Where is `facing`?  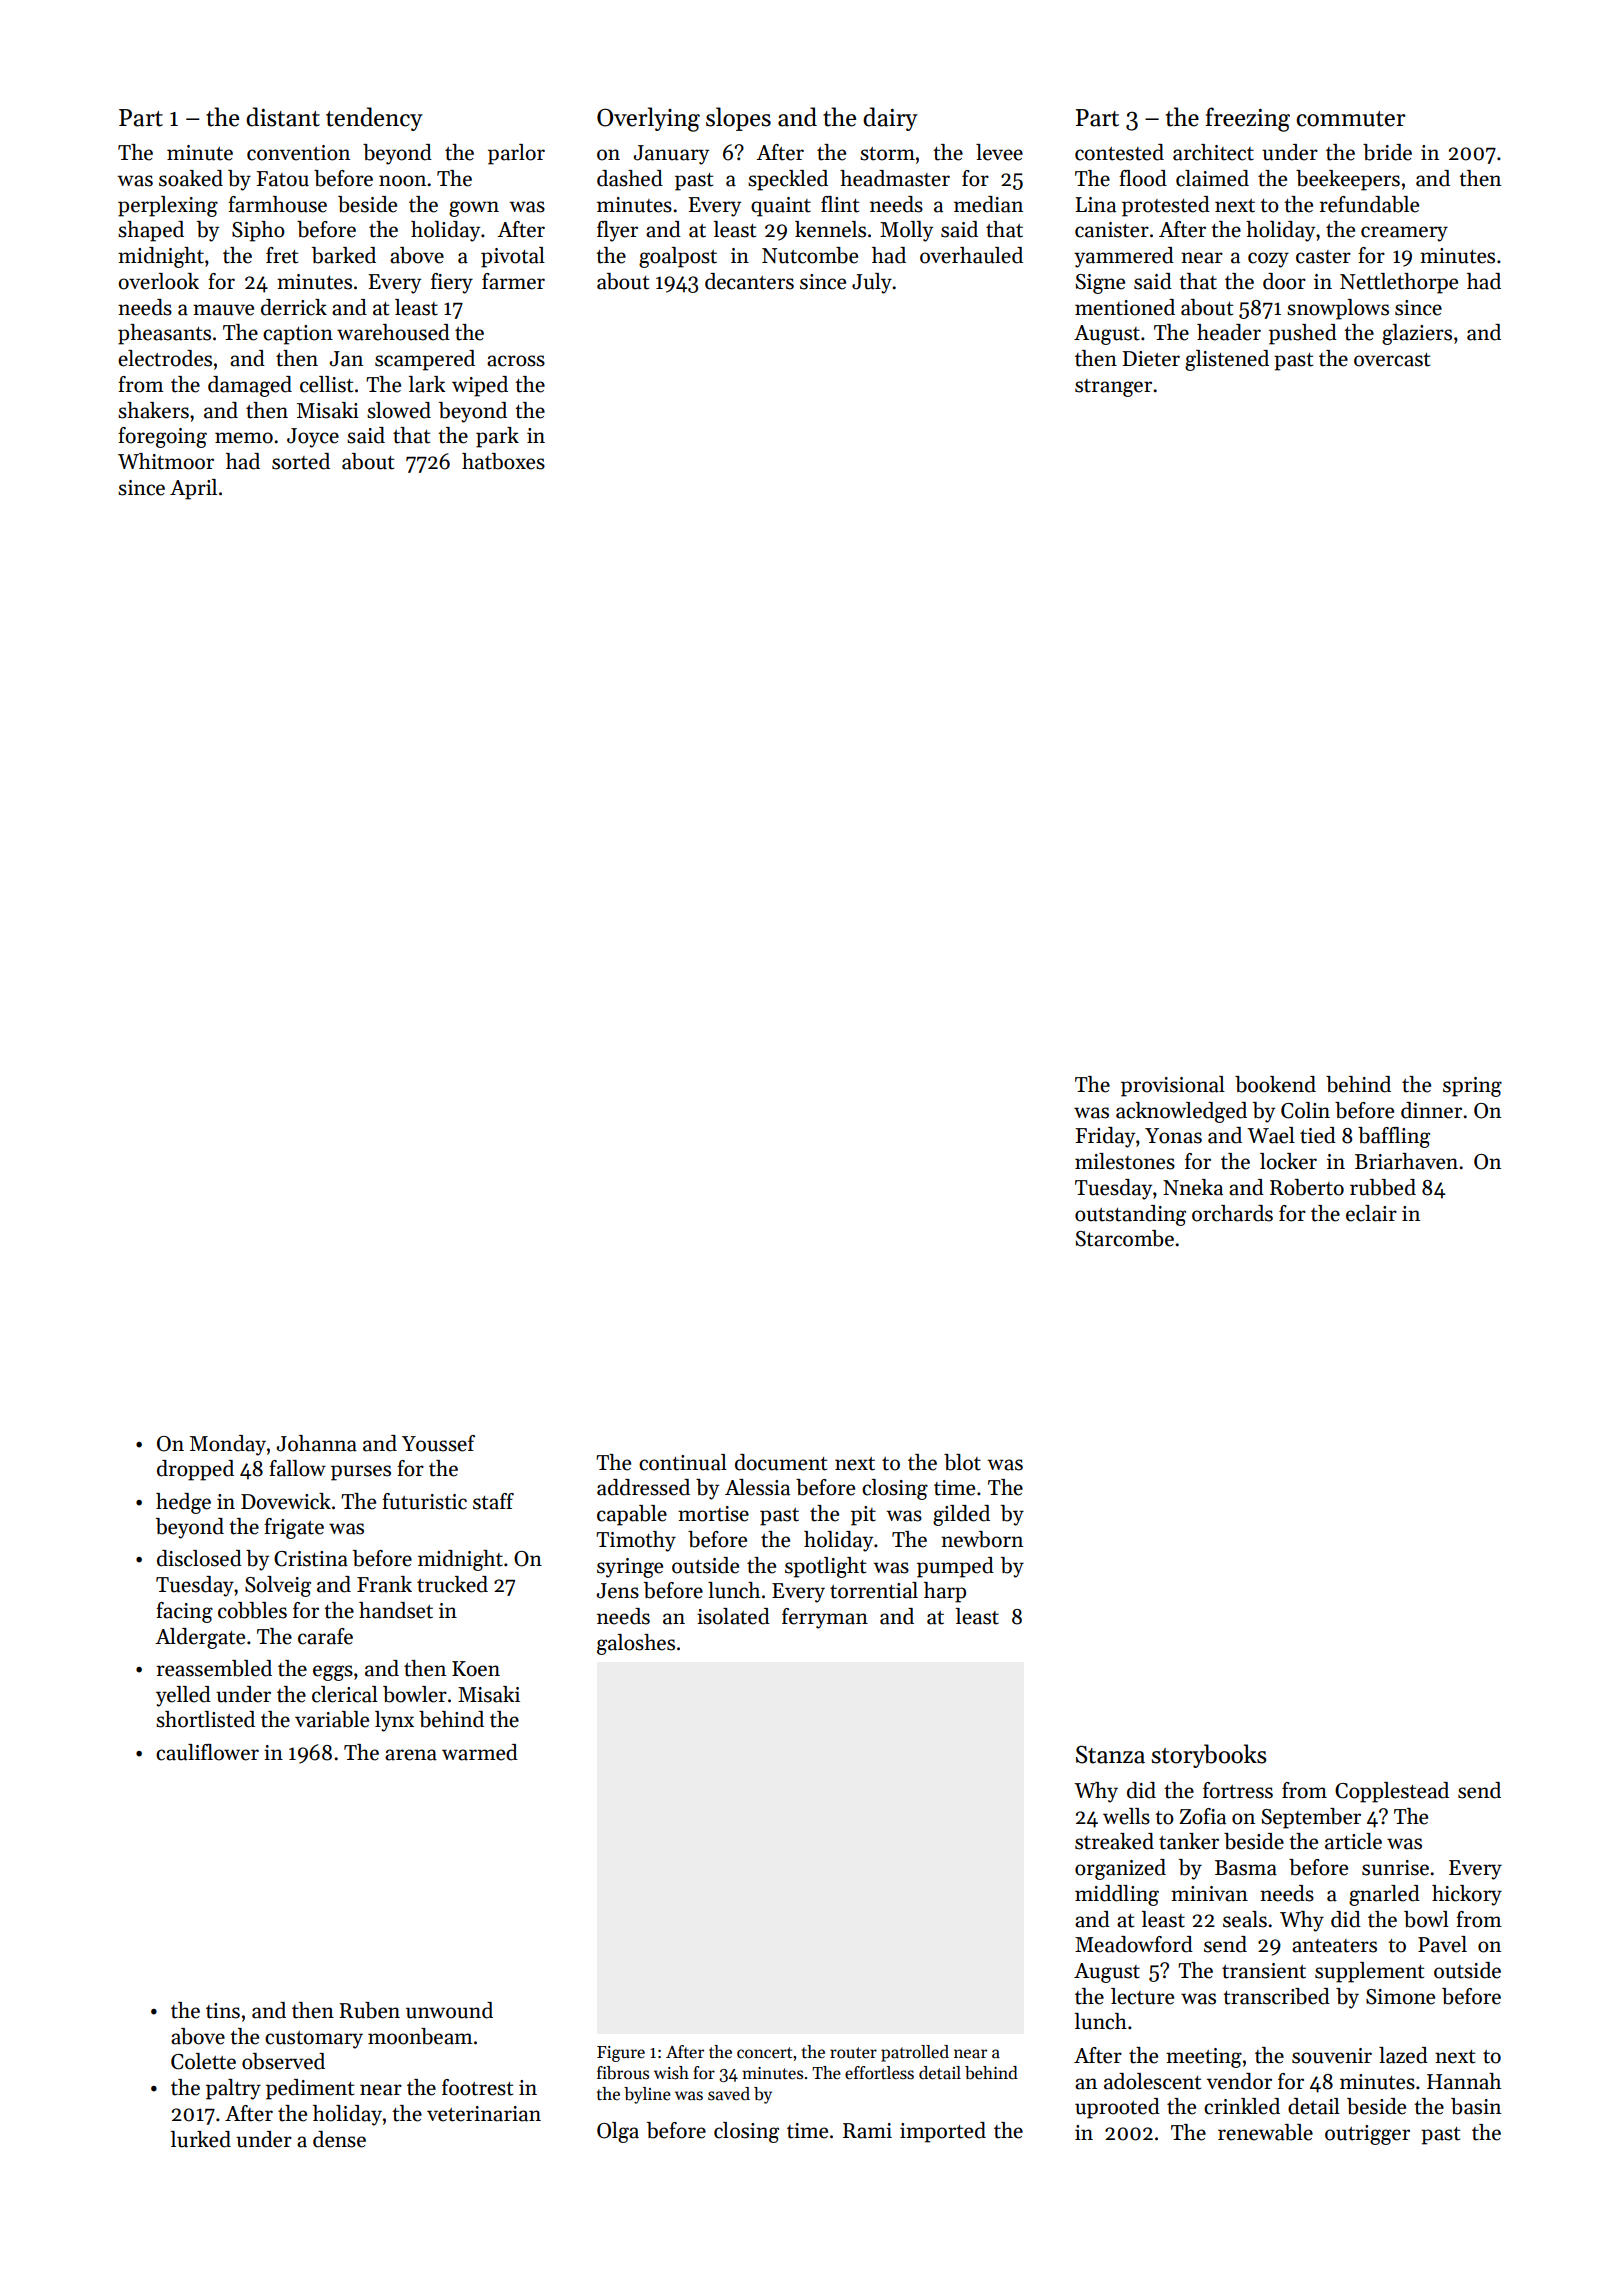 facing is located at coordinates (184, 1612).
